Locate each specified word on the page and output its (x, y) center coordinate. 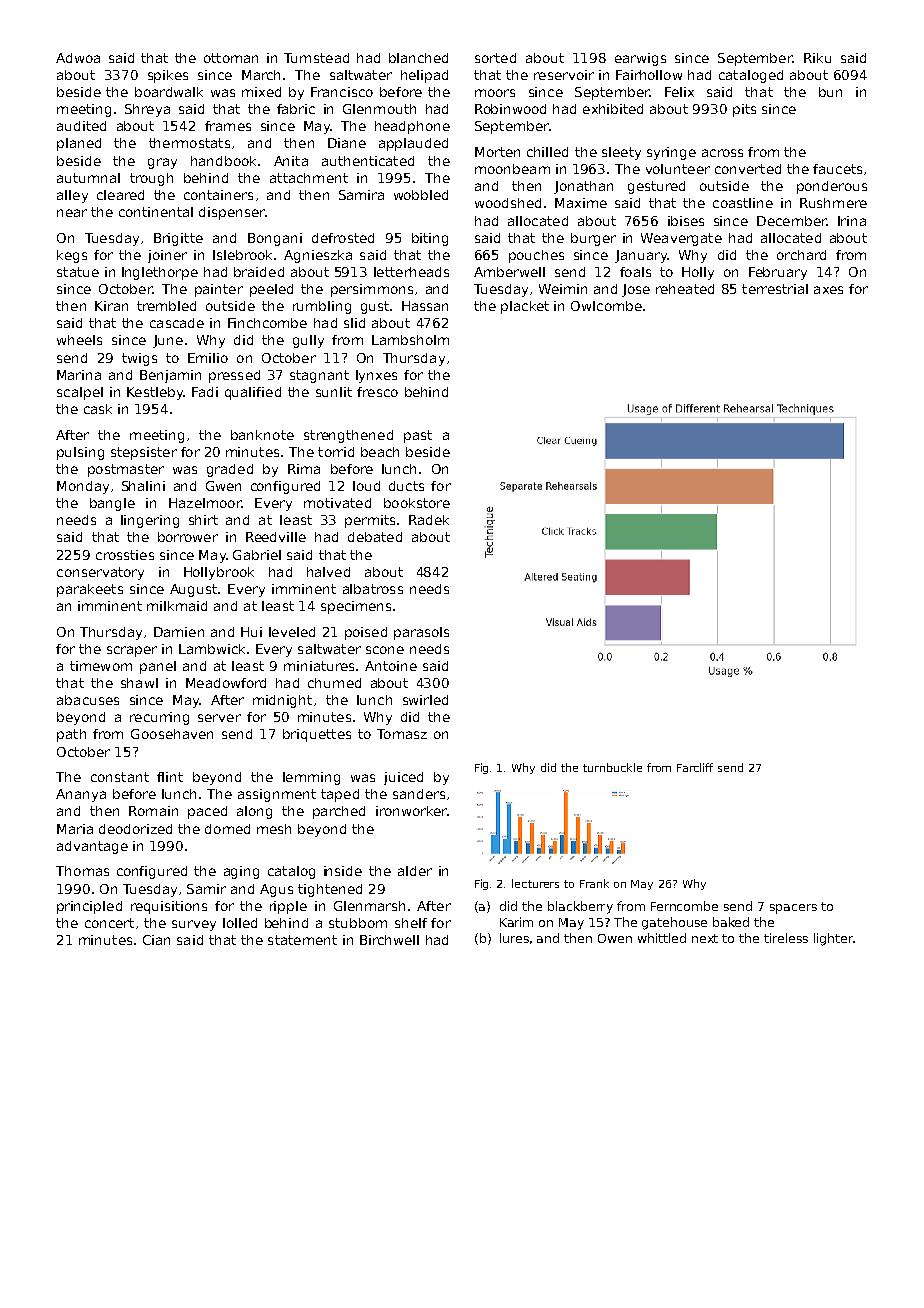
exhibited (613, 109)
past (418, 436)
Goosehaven (172, 734)
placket (525, 307)
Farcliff (695, 767)
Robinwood (510, 109)
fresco (377, 392)
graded (230, 470)
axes (828, 290)
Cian (156, 940)
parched (339, 812)
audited (81, 126)
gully (308, 341)
